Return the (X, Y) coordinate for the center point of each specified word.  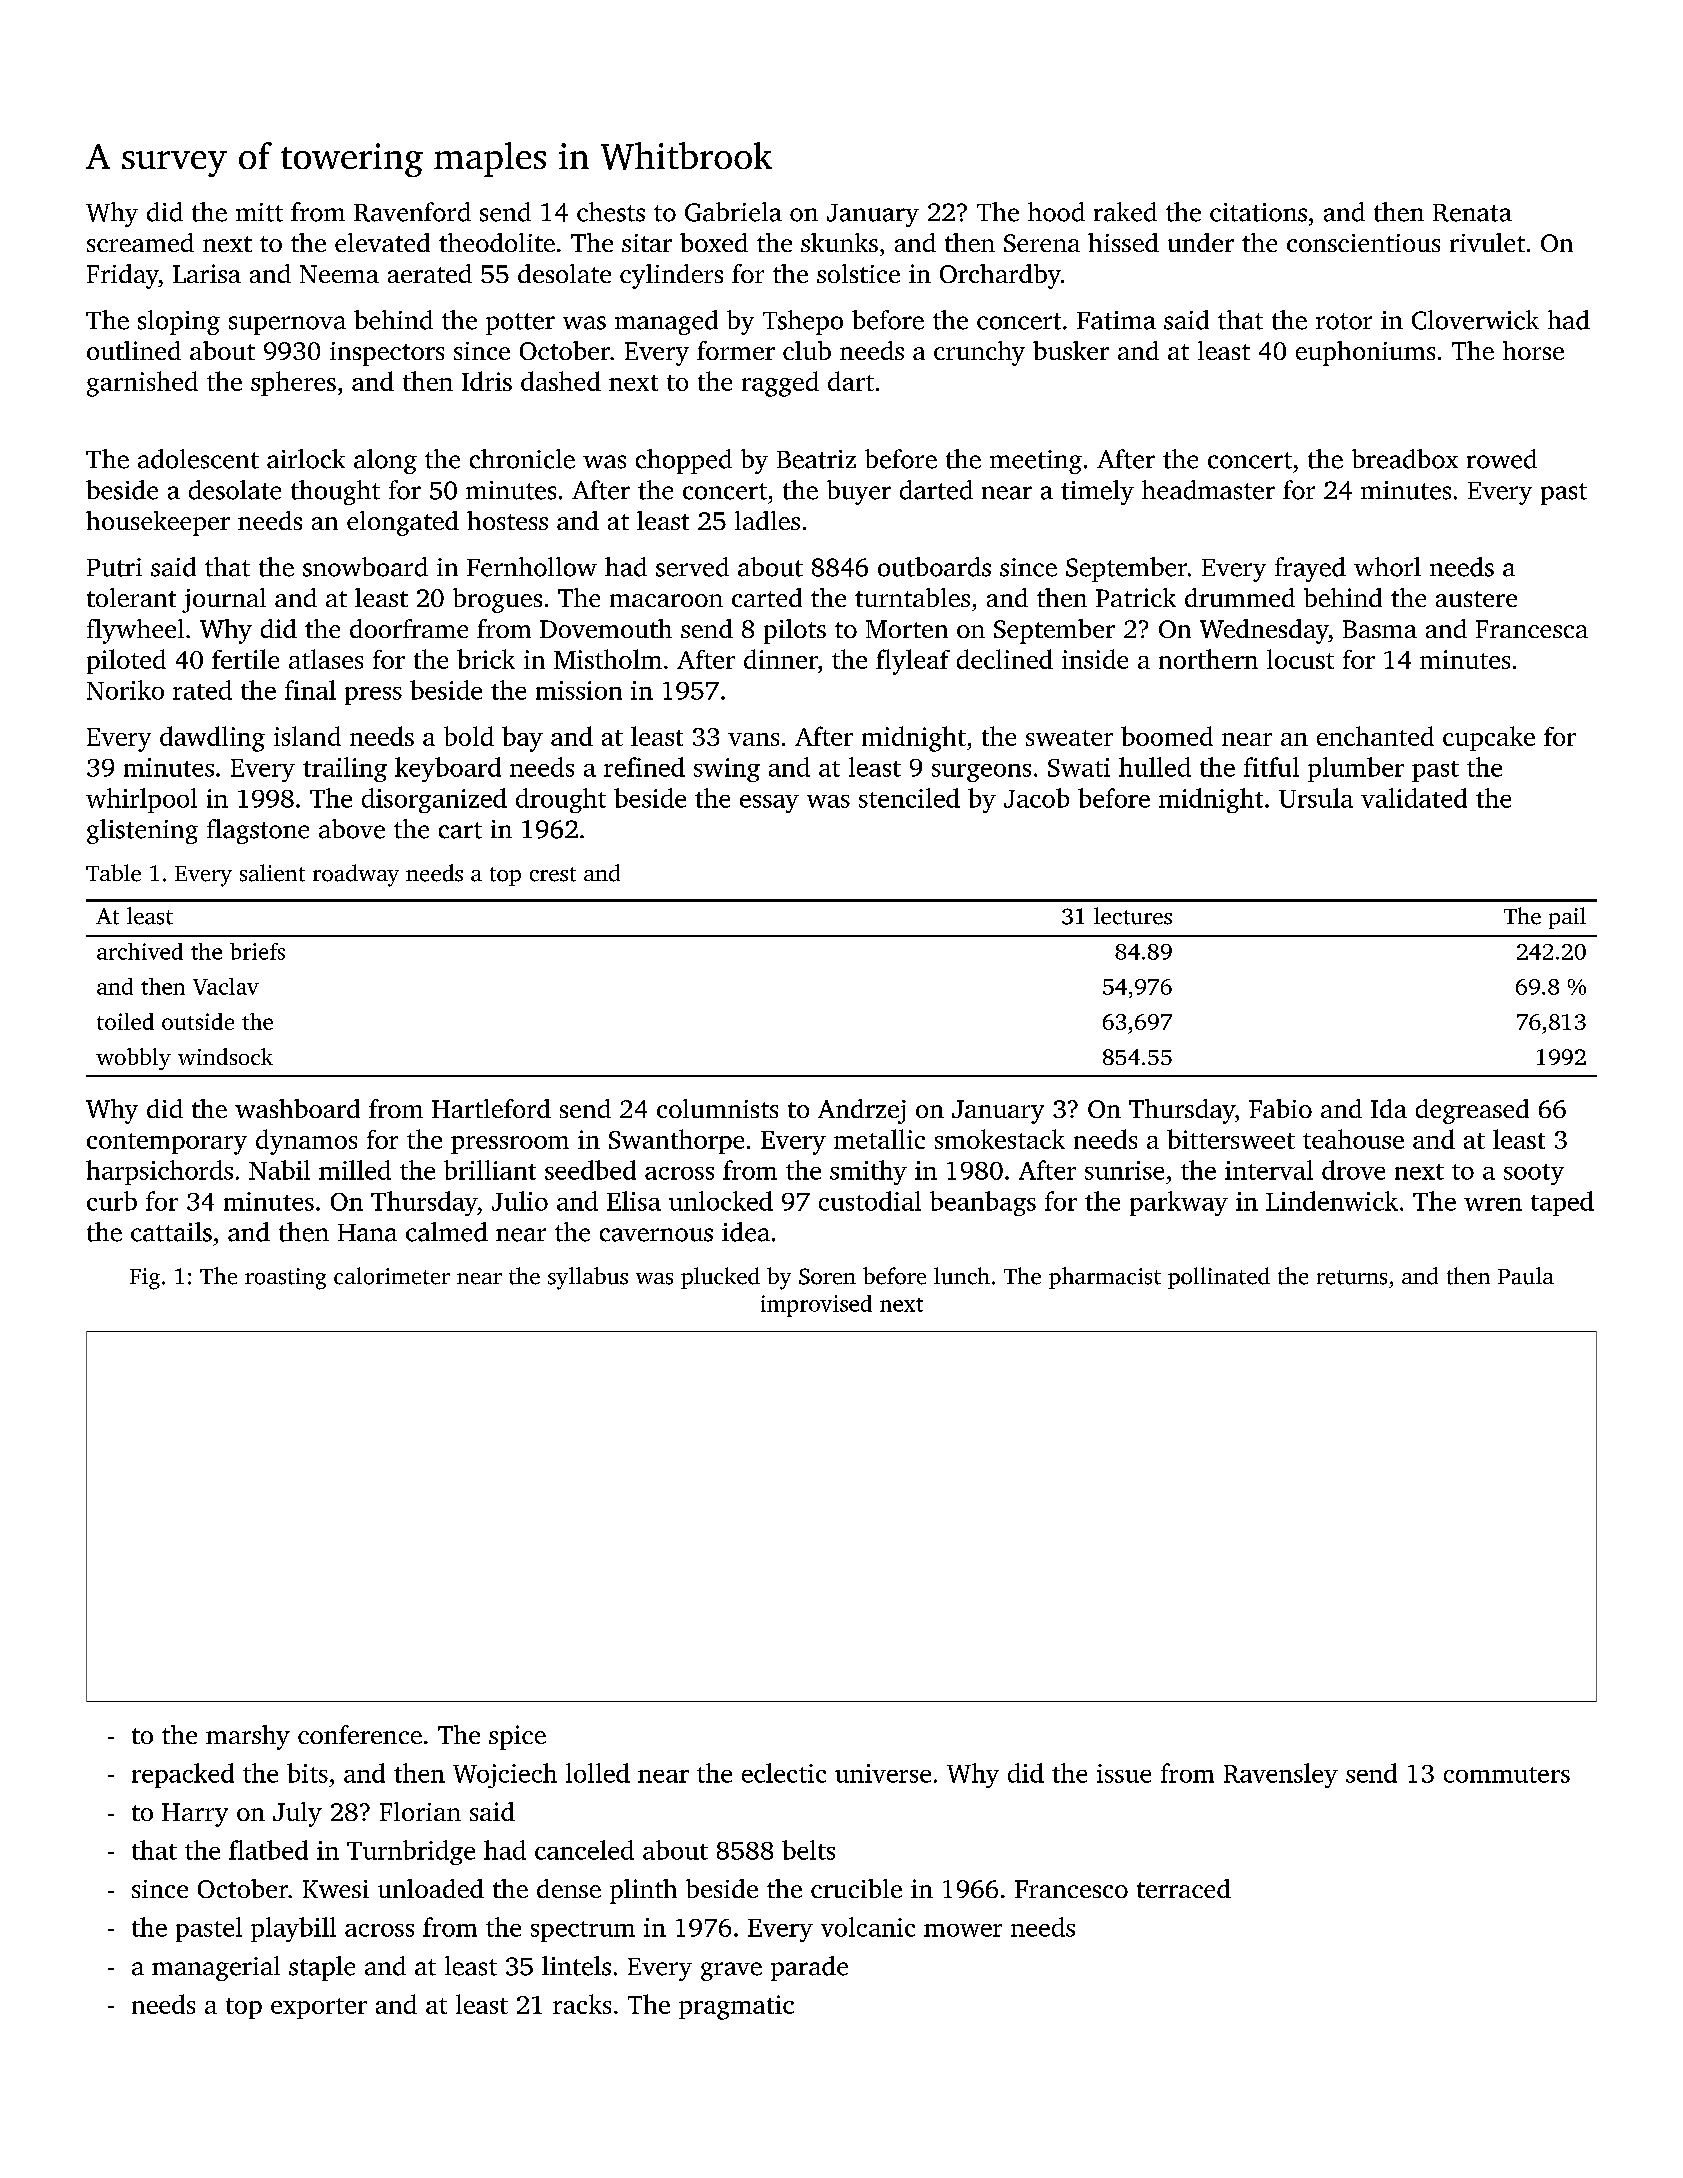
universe (883, 1773)
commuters (1507, 1775)
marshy (248, 1737)
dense (569, 1888)
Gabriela (733, 212)
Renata (1472, 213)
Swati (1079, 767)
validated (1414, 798)
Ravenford (412, 212)
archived (140, 951)
